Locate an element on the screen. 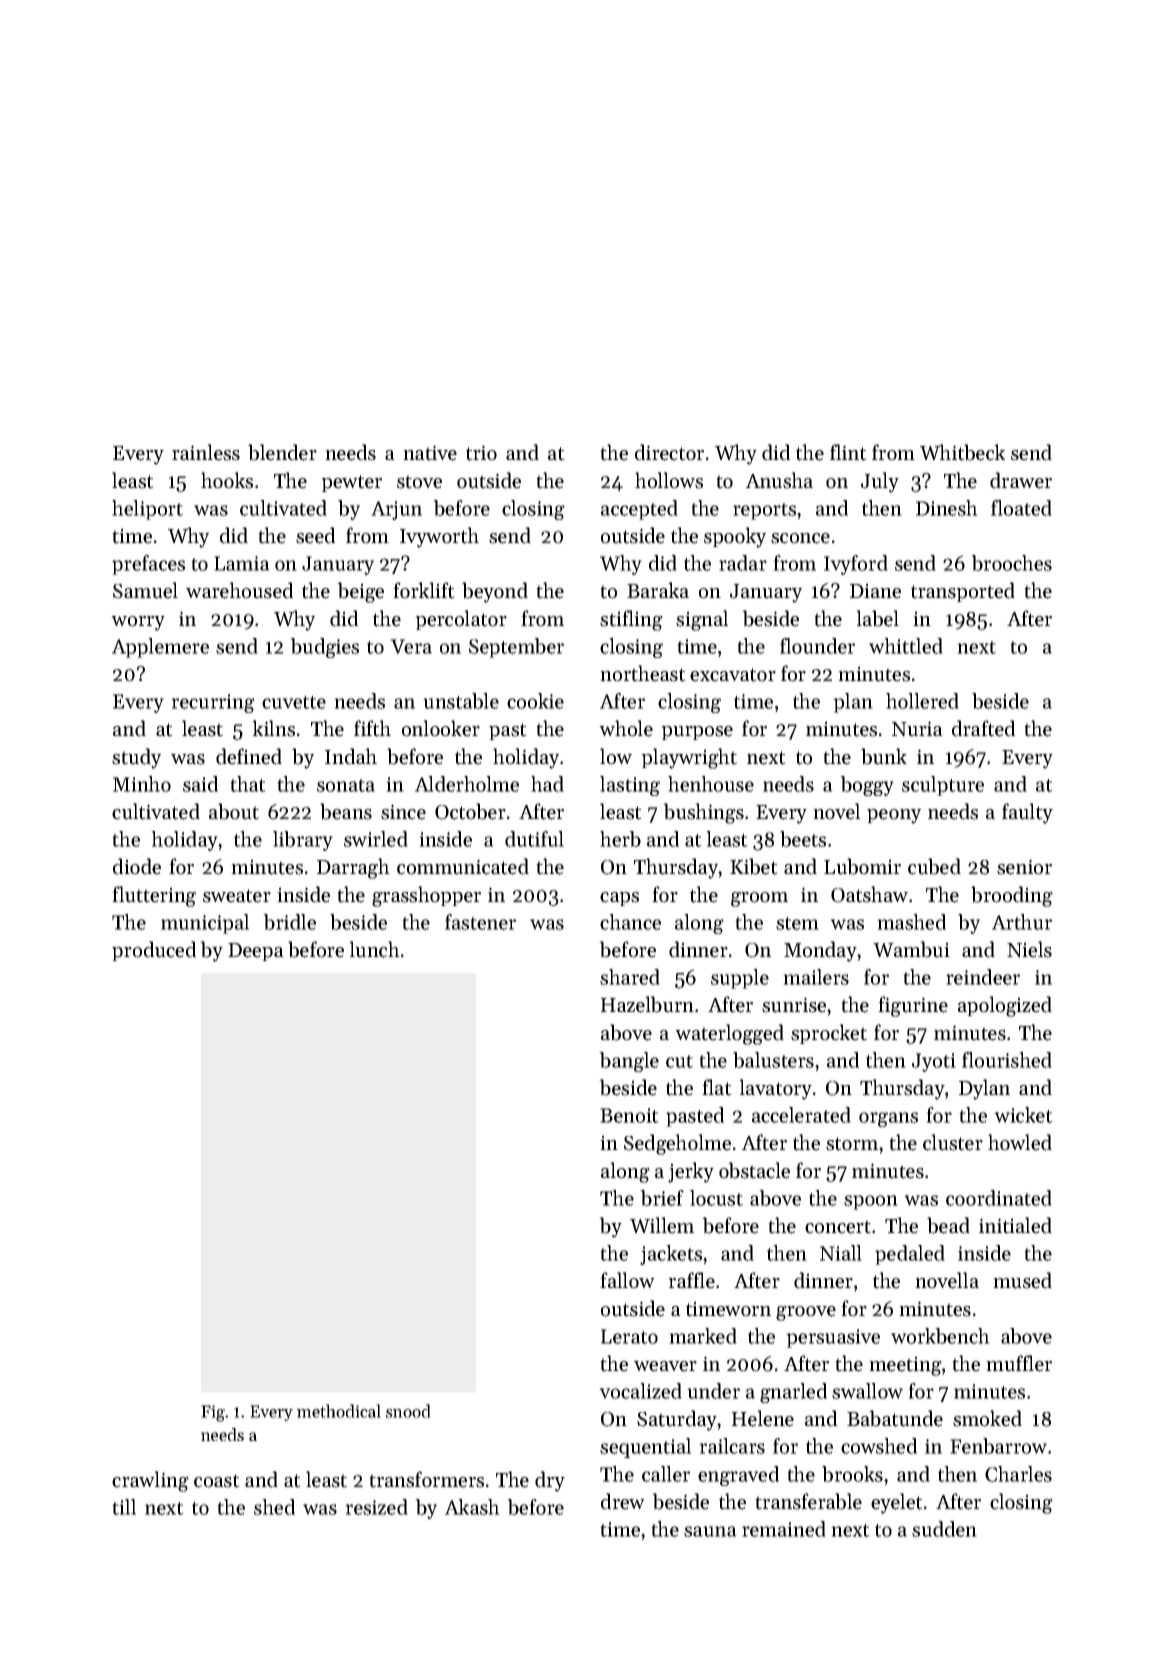  Applemere is located at coordinates (160, 648).
